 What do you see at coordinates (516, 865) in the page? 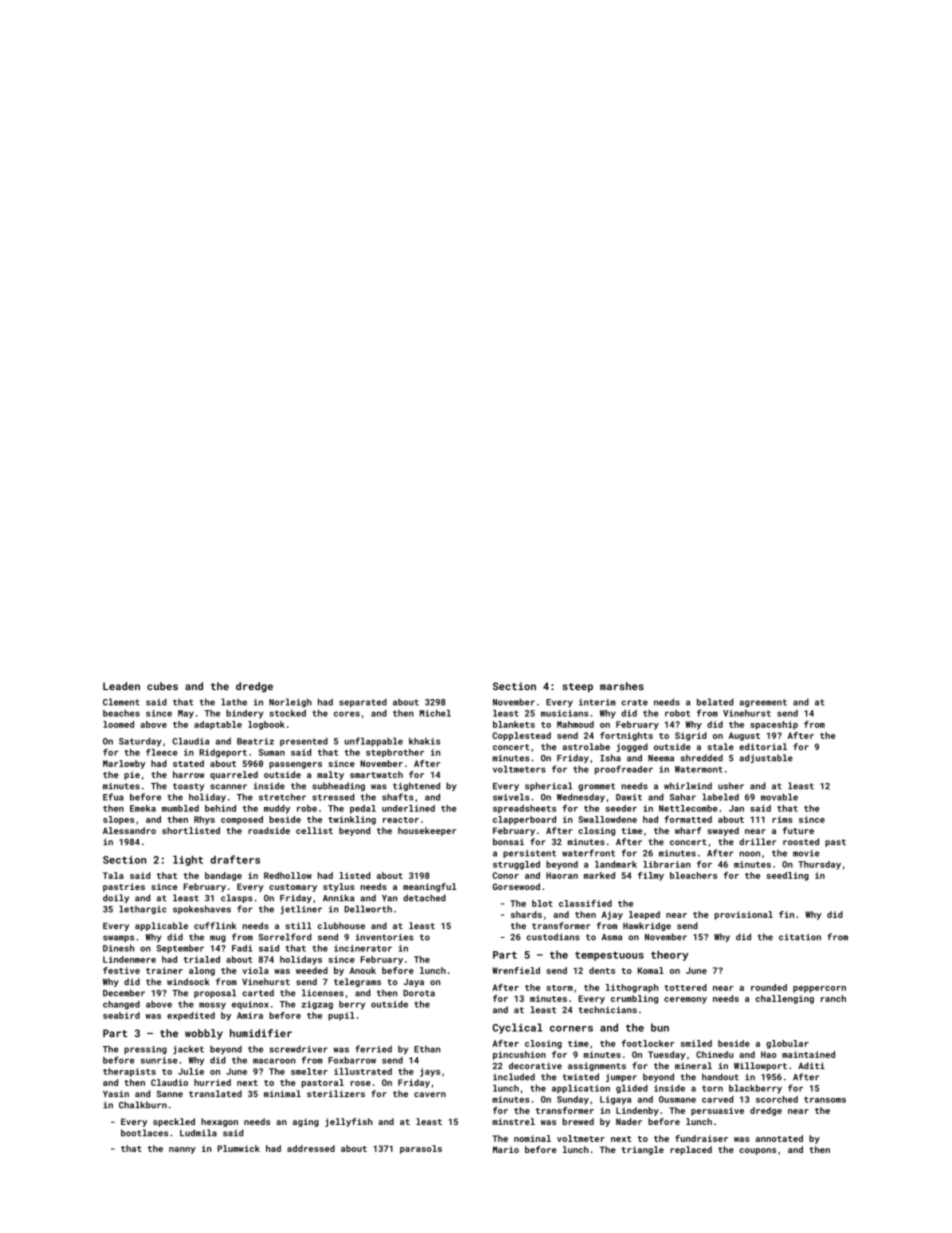
I see `struggled` at bounding box center [516, 865].
